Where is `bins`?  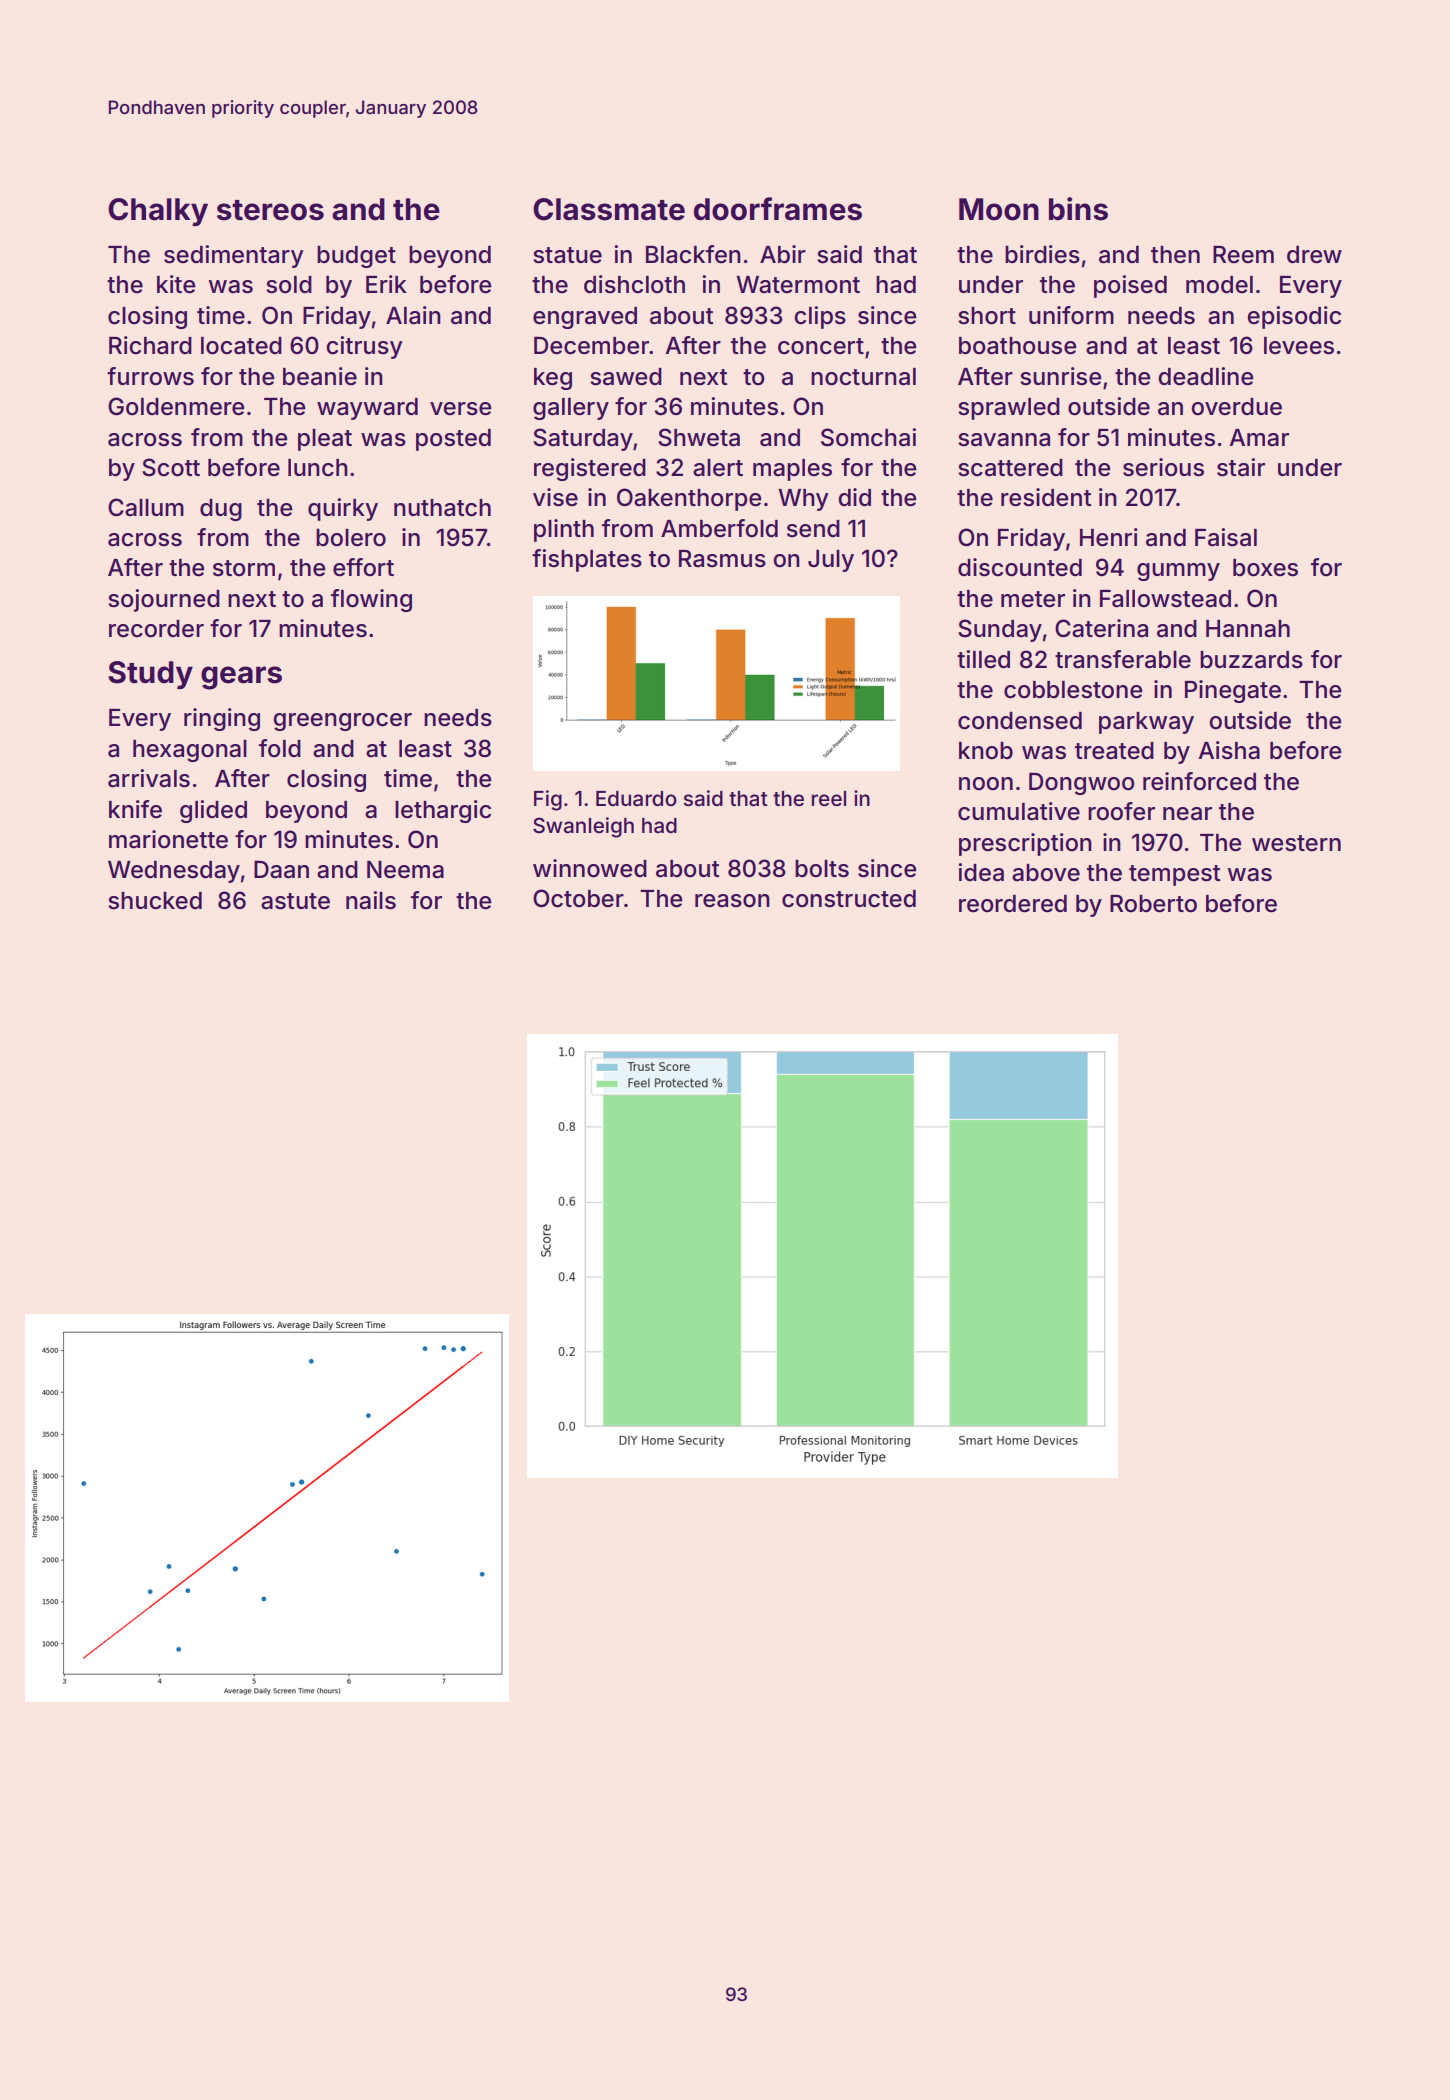 bins is located at coordinates (1078, 209).
